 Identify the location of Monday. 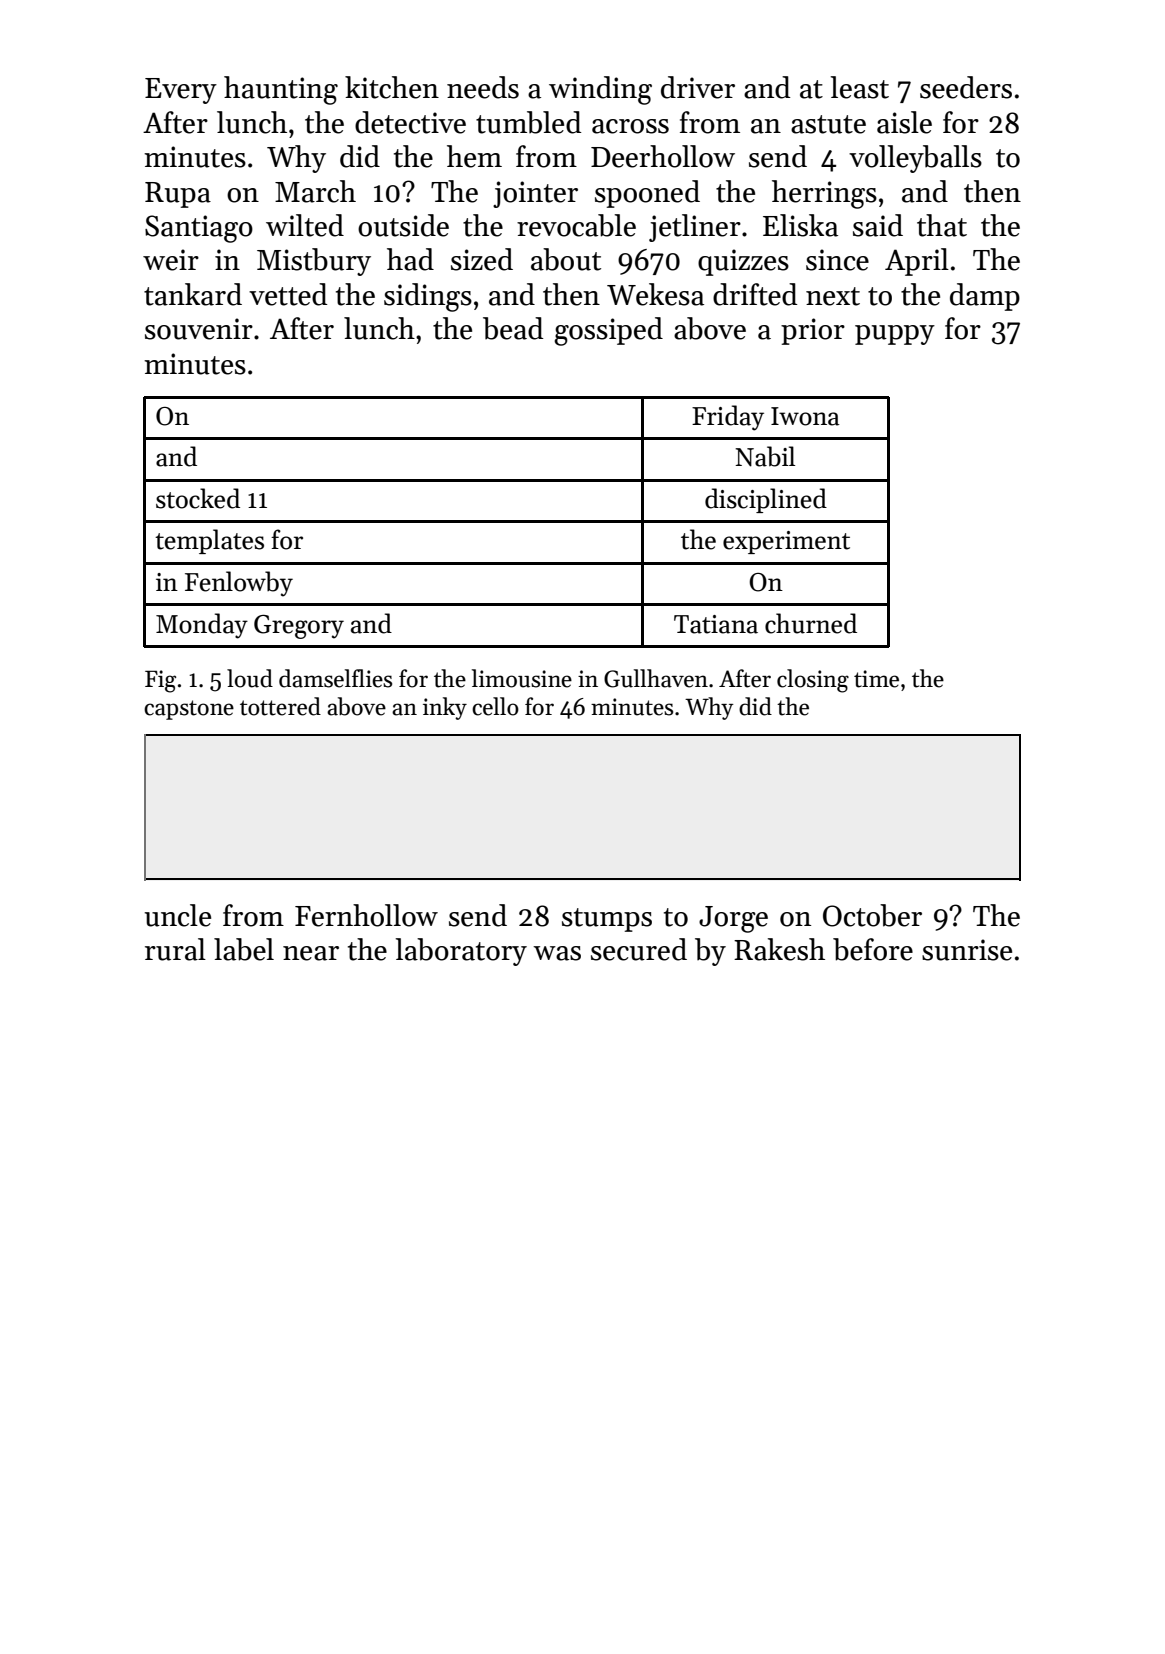
(202, 626).
